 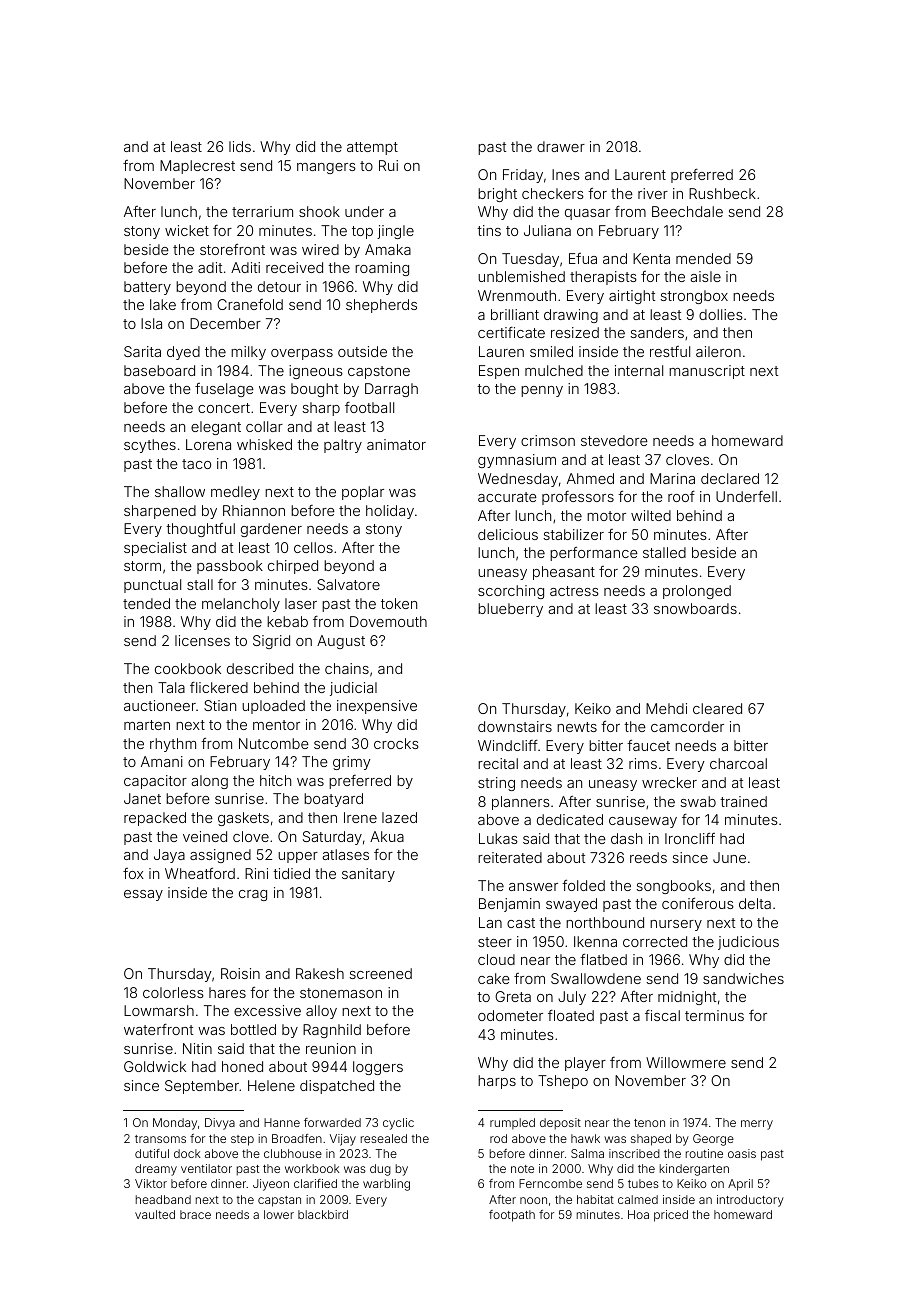 What do you see at coordinates (577, 727) in the screenshot?
I see `newts` at bounding box center [577, 727].
